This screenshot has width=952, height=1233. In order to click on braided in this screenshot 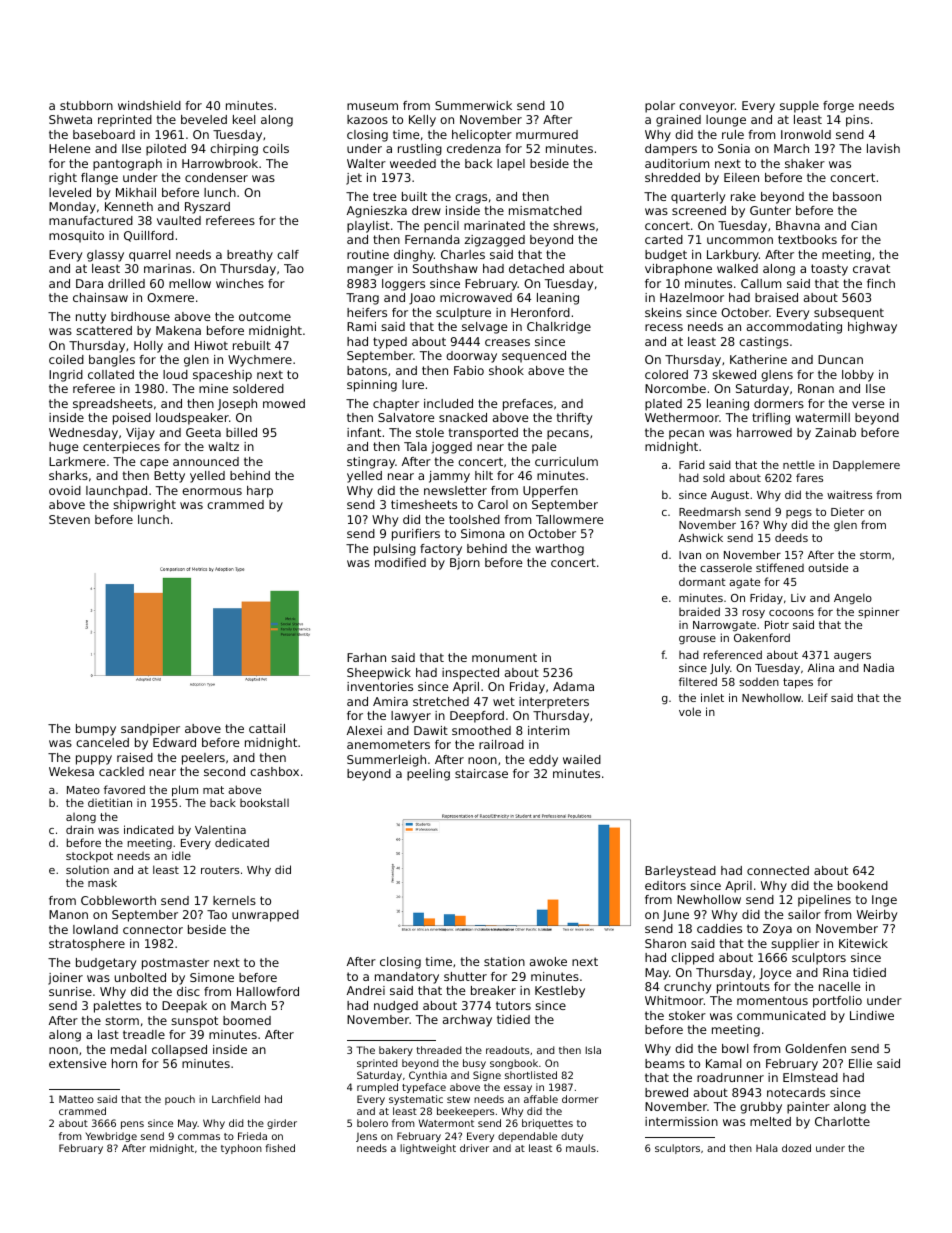, I will do `click(699, 611)`.
